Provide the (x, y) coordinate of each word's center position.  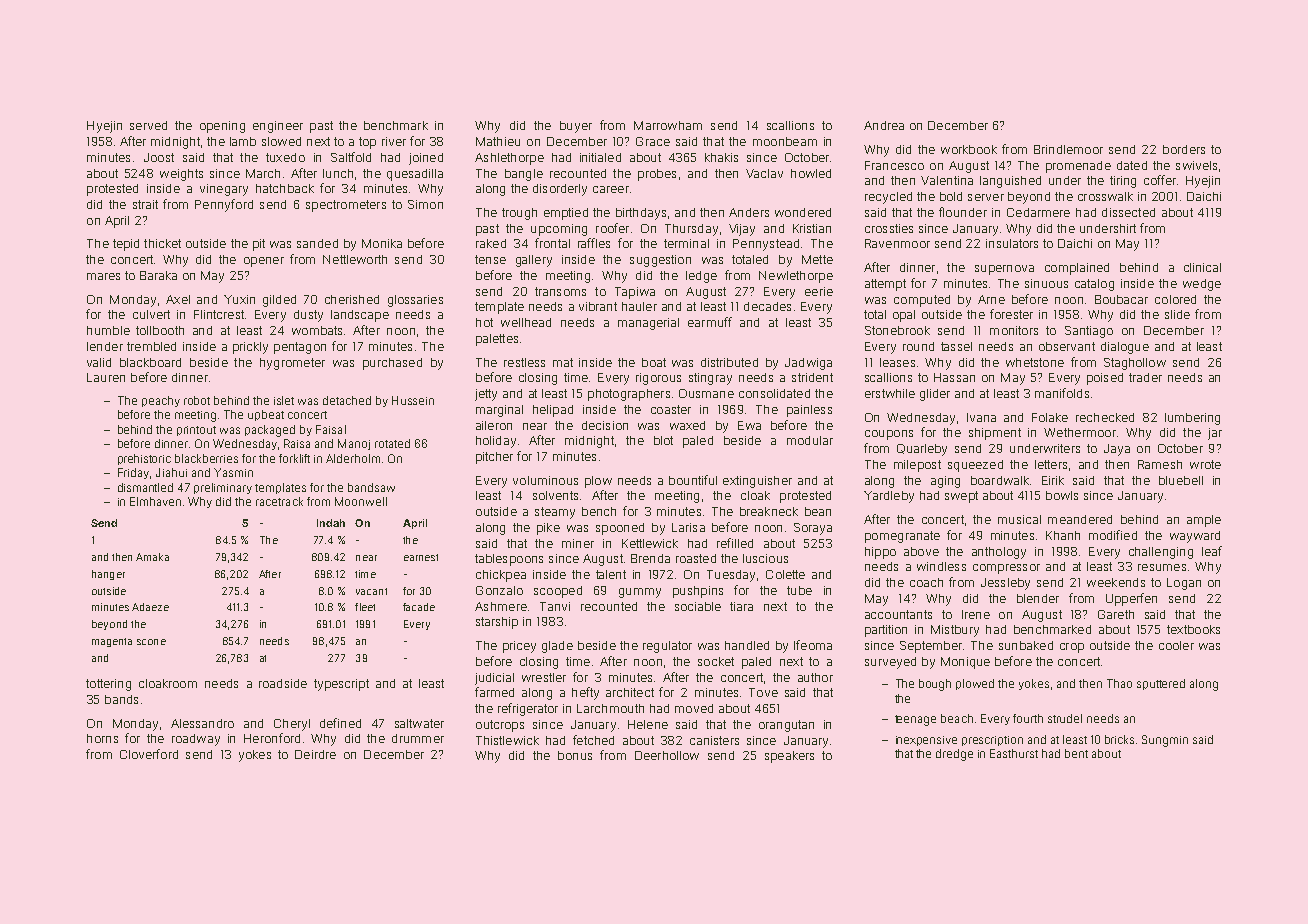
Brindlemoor (1068, 149)
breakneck (769, 511)
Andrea (884, 125)
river (394, 141)
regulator (667, 647)
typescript (341, 685)
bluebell (1181, 480)
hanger (108, 575)
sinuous (1046, 283)
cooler (1176, 645)
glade (557, 647)
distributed (729, 362)
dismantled (145, 487)
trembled (151, 346)
